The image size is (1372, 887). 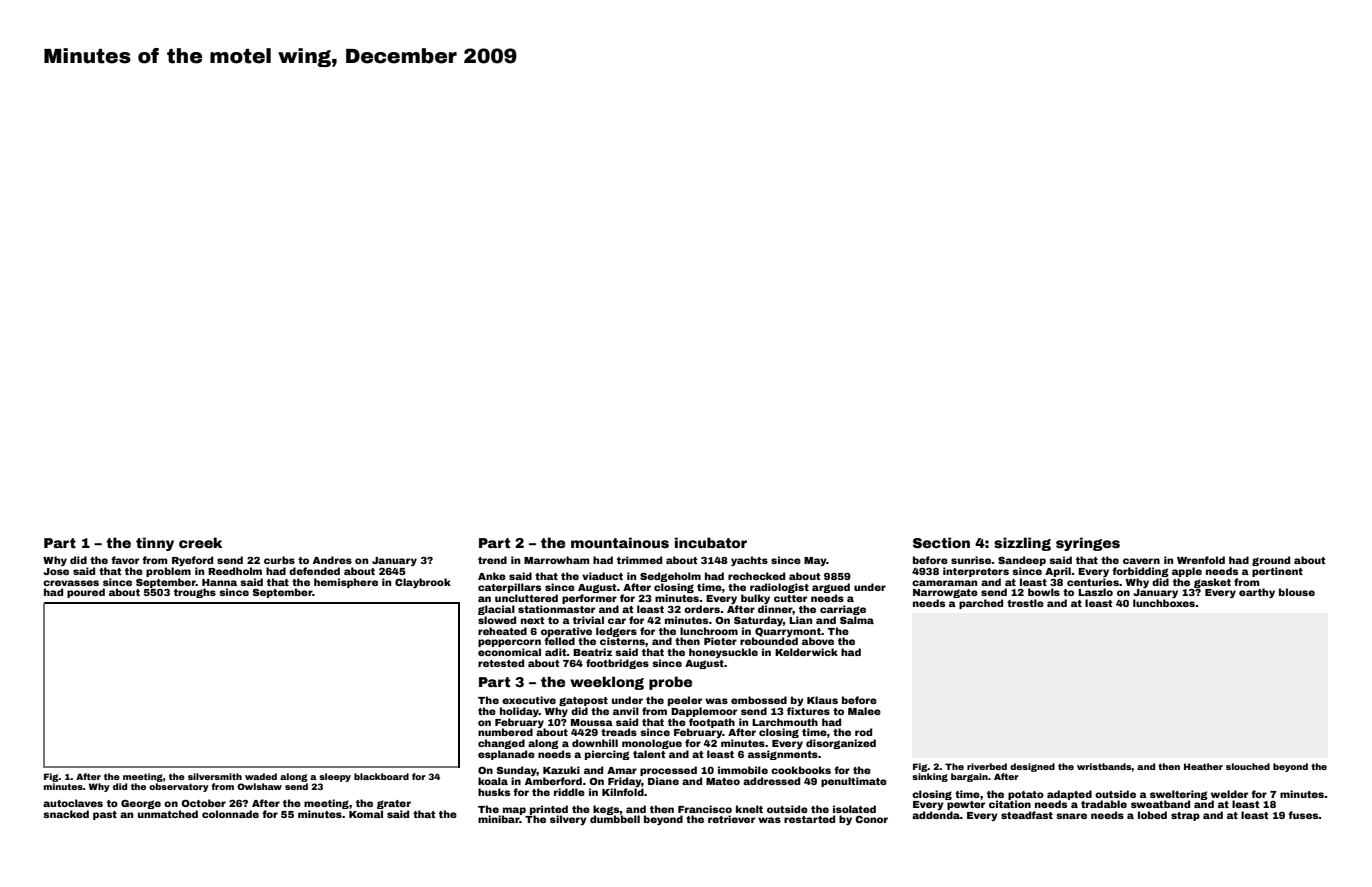 I want to click on esplanade, so click(x=506, y=755).
